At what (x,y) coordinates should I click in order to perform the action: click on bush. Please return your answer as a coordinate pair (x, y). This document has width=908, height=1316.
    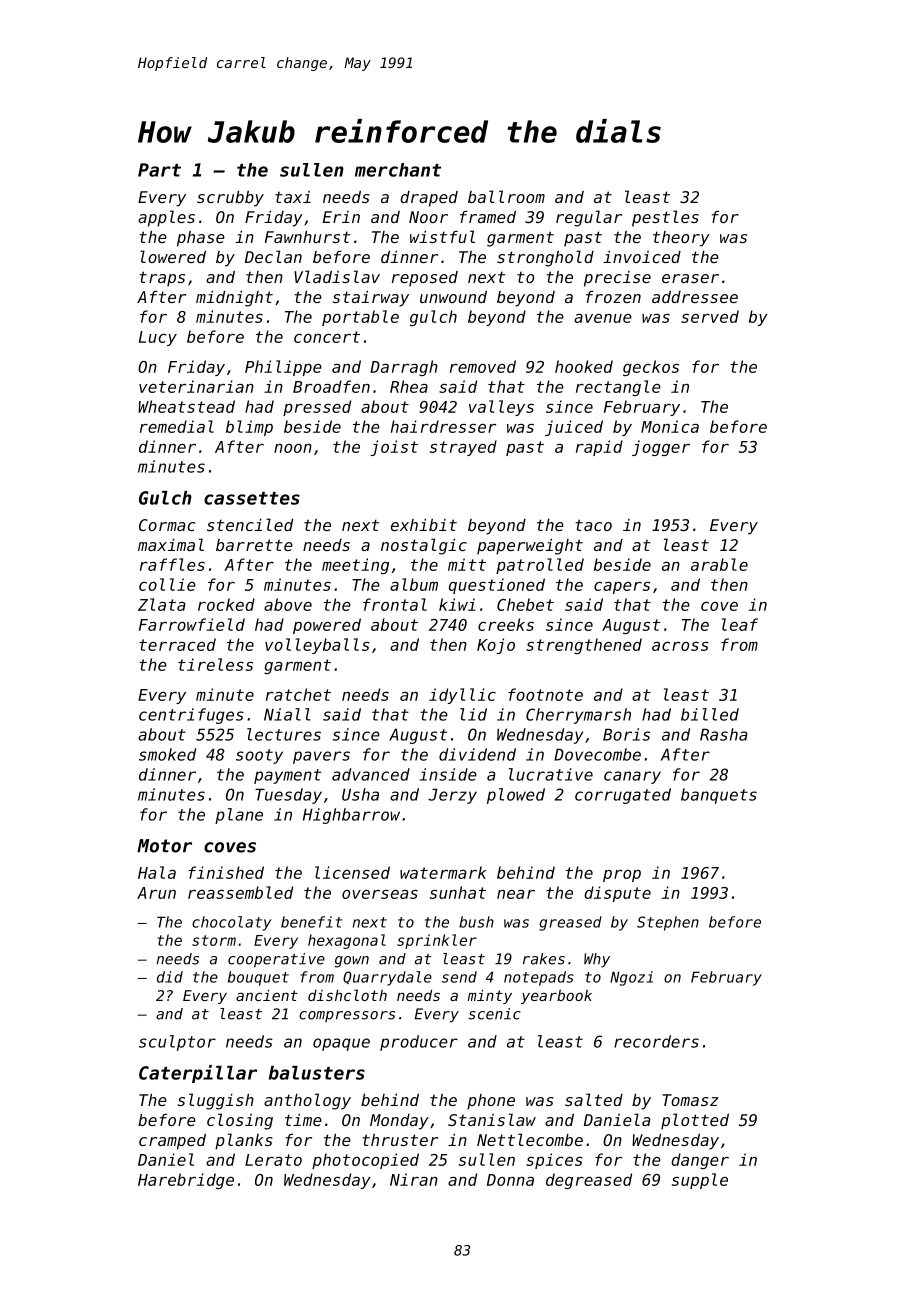
    Looking at the image, I should click on (476, 922).
